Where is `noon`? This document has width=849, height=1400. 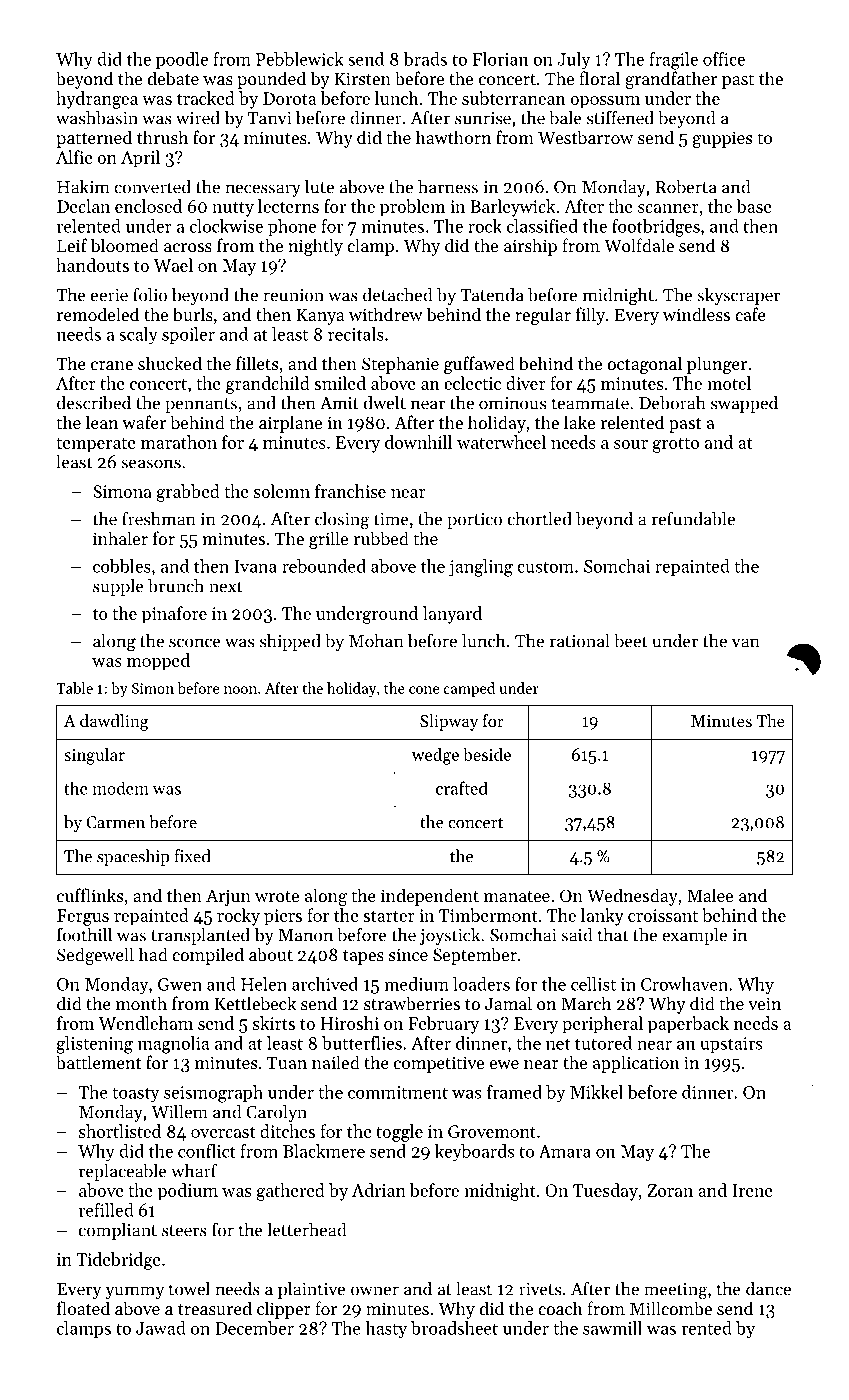
noon is located at coordinates (240, 690).
